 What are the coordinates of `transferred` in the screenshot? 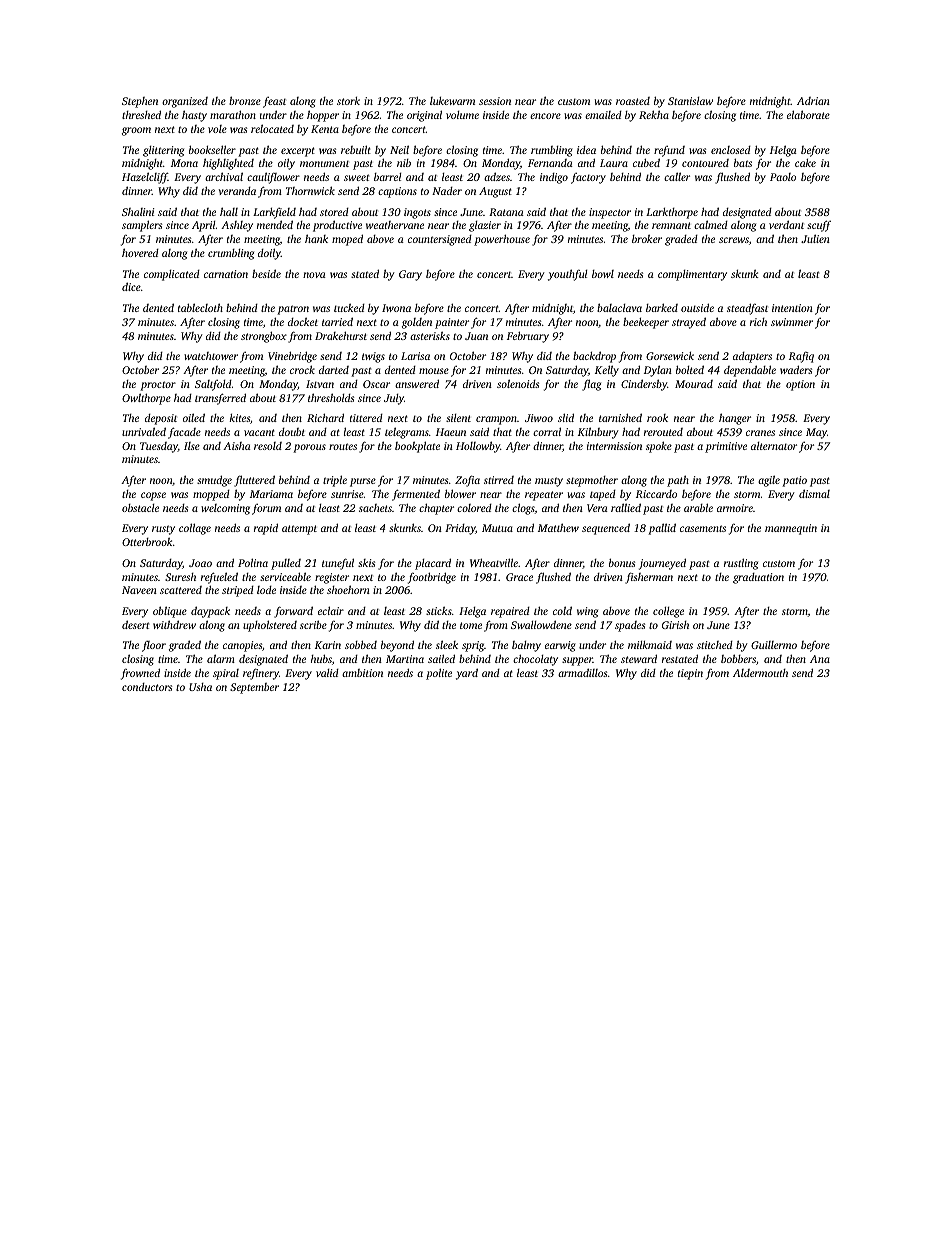 It's located at (220, 399).
